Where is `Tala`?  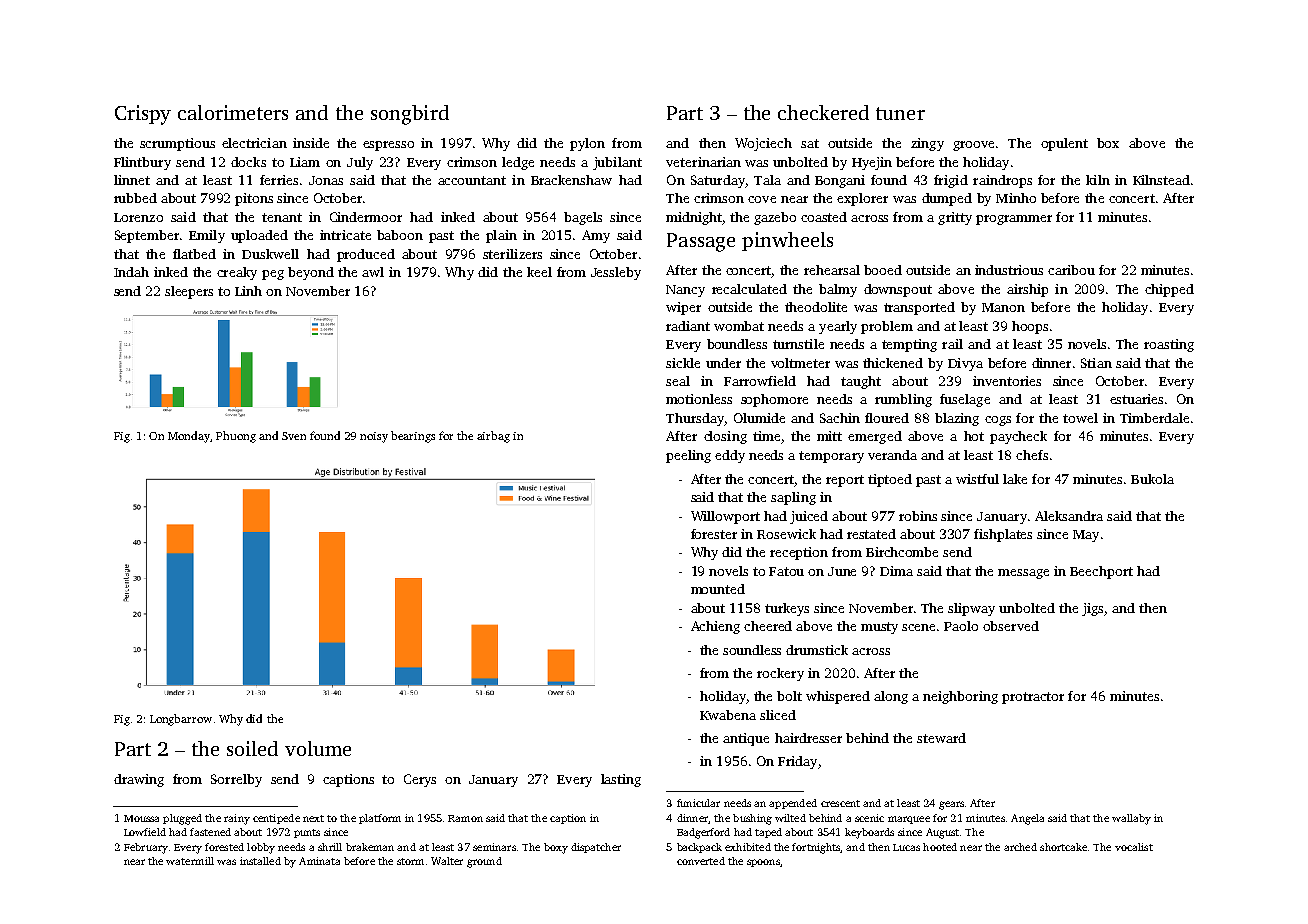
Tala is located at coordinates (767, 180).
